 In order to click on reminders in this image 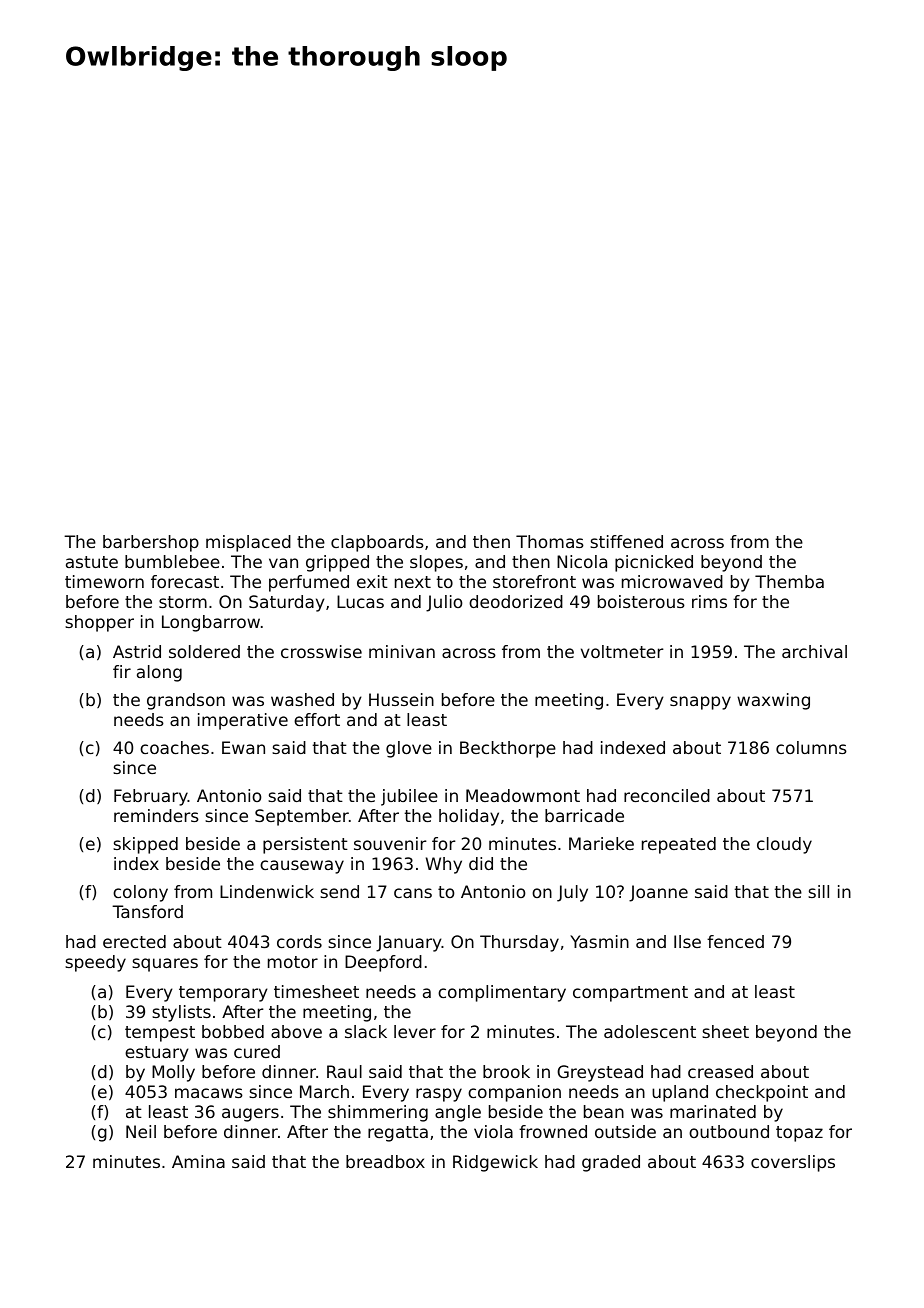, I will do `click(156, 815)`.
